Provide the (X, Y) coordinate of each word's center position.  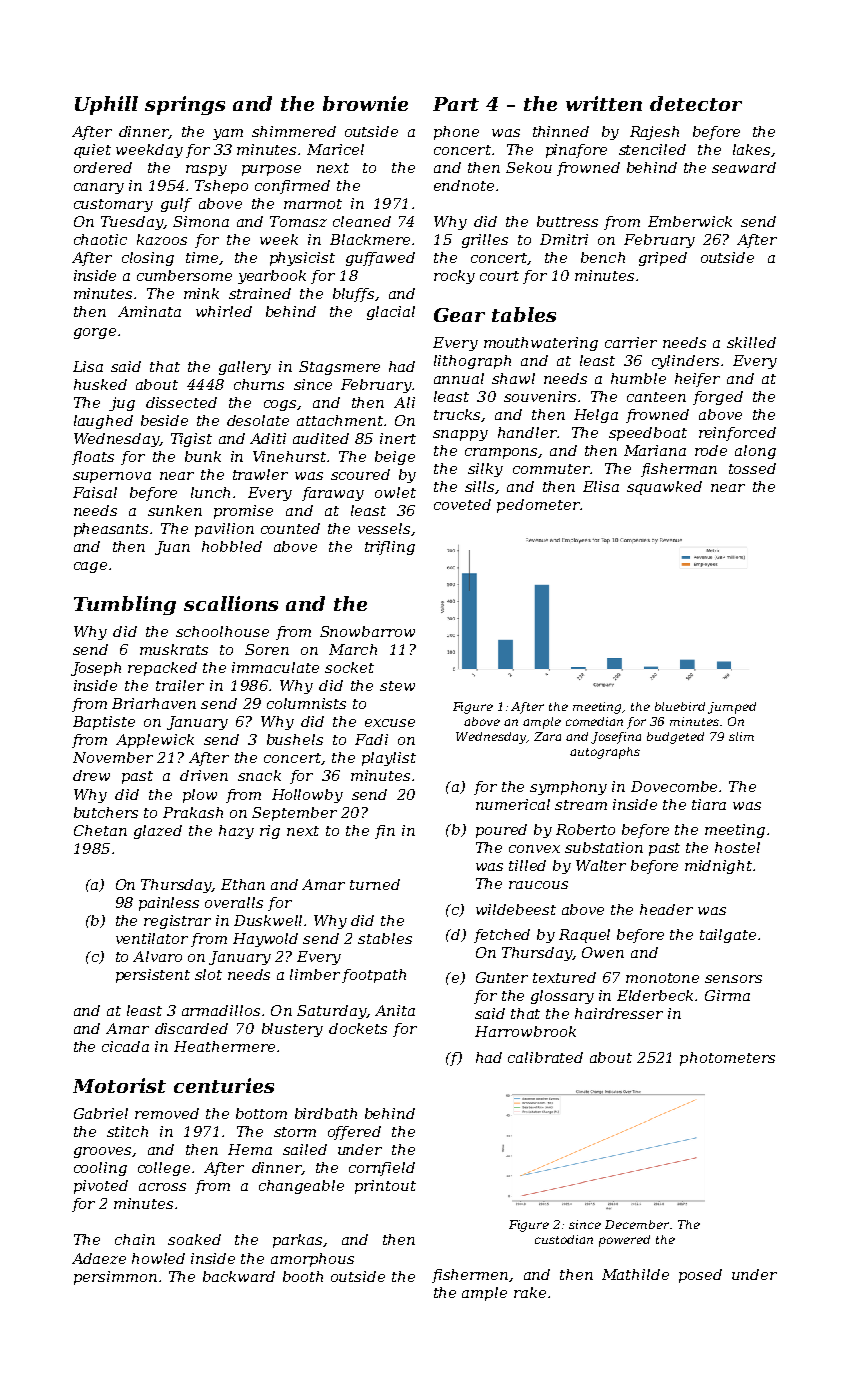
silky (485, 470)
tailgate (728, 936)
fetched (502, 936)
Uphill (106, 105)
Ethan (243, 884)
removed (167, 1113)
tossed (752, 468)
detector (696, 103)
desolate (258, 420)
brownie (365, 103)
